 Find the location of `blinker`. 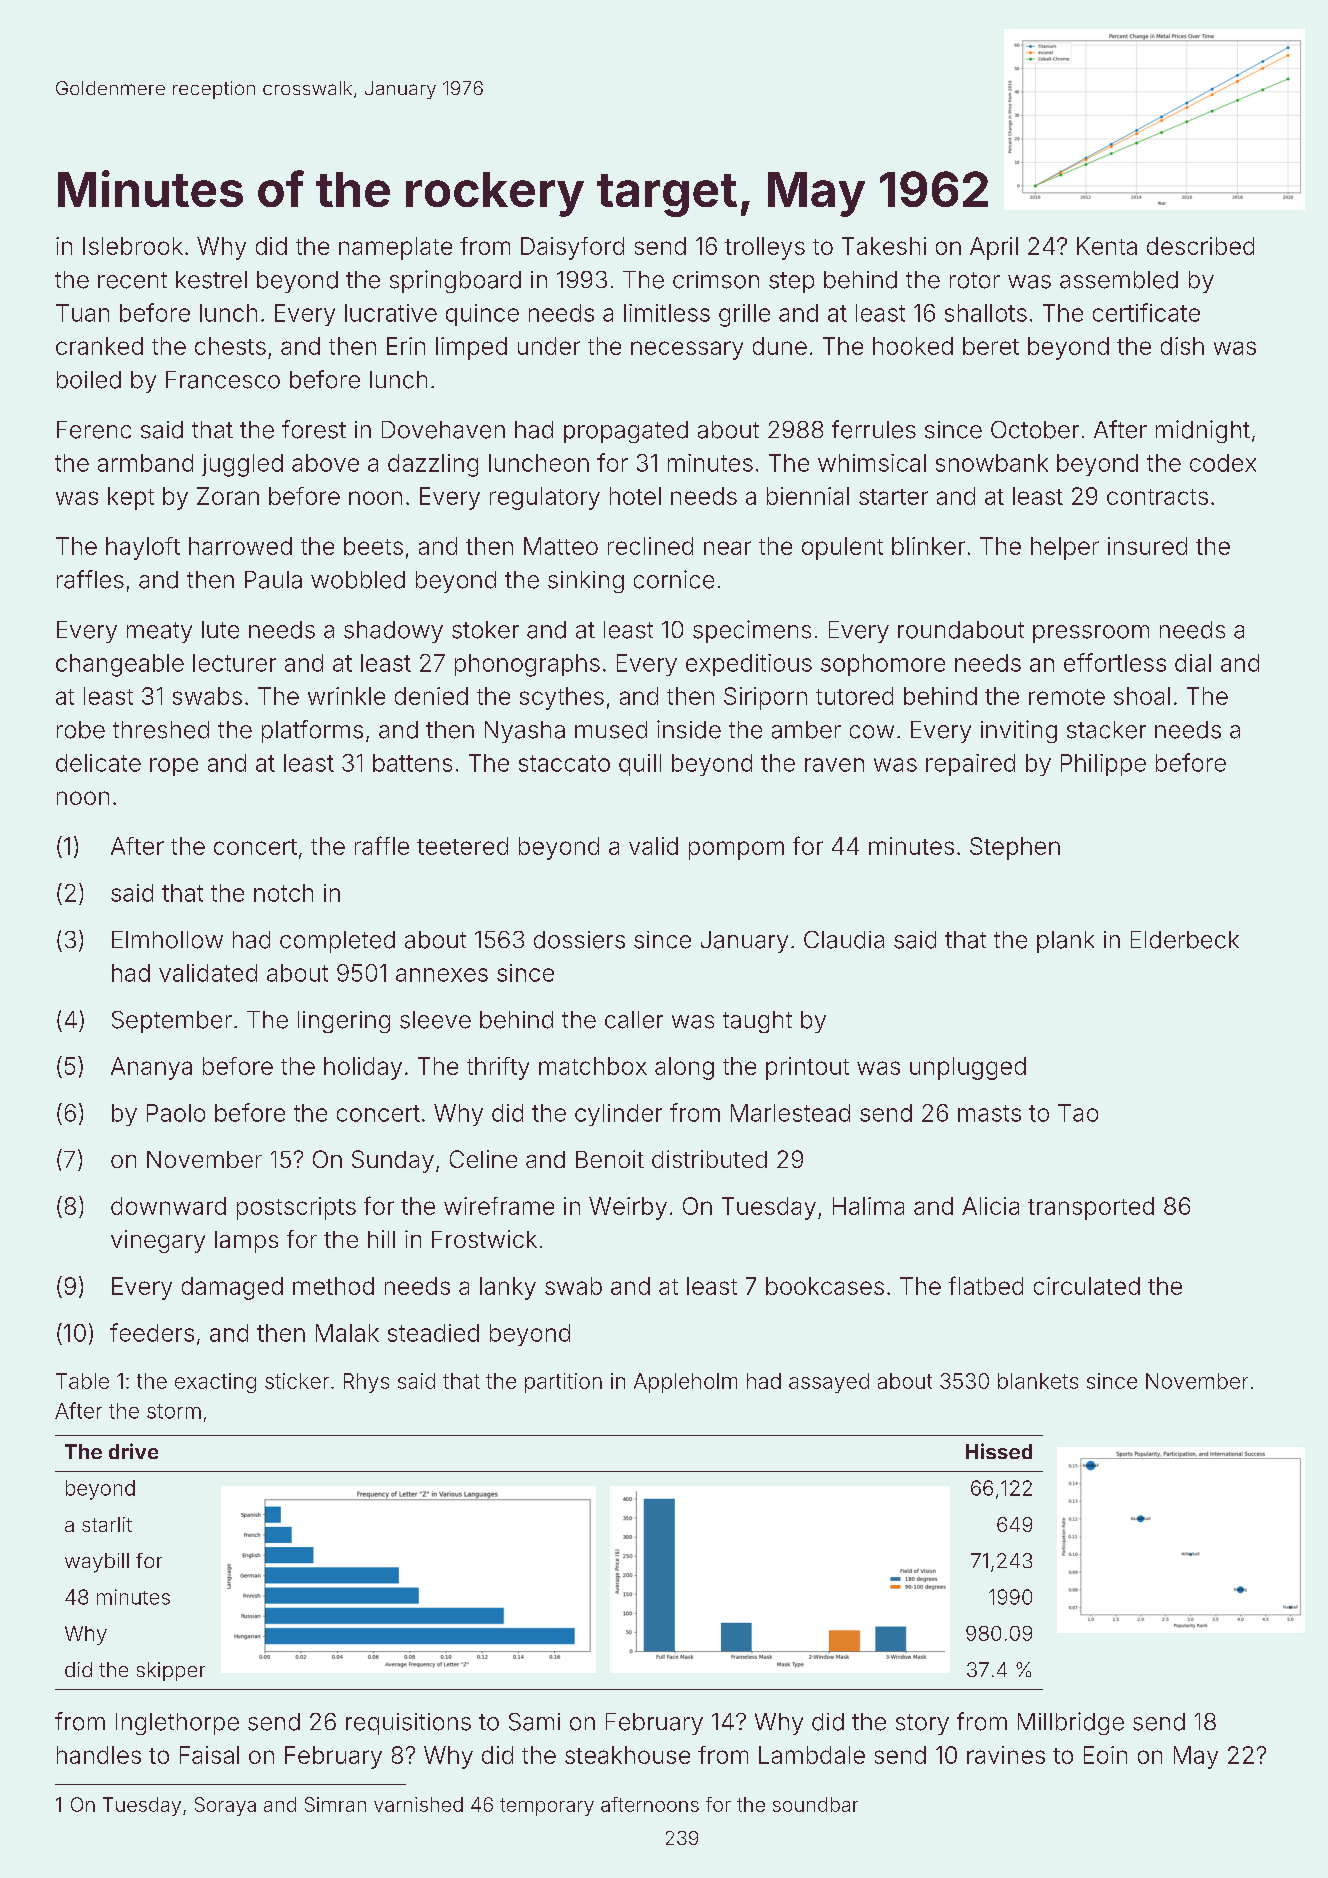

blinker is located at coordinates (928, 546).
